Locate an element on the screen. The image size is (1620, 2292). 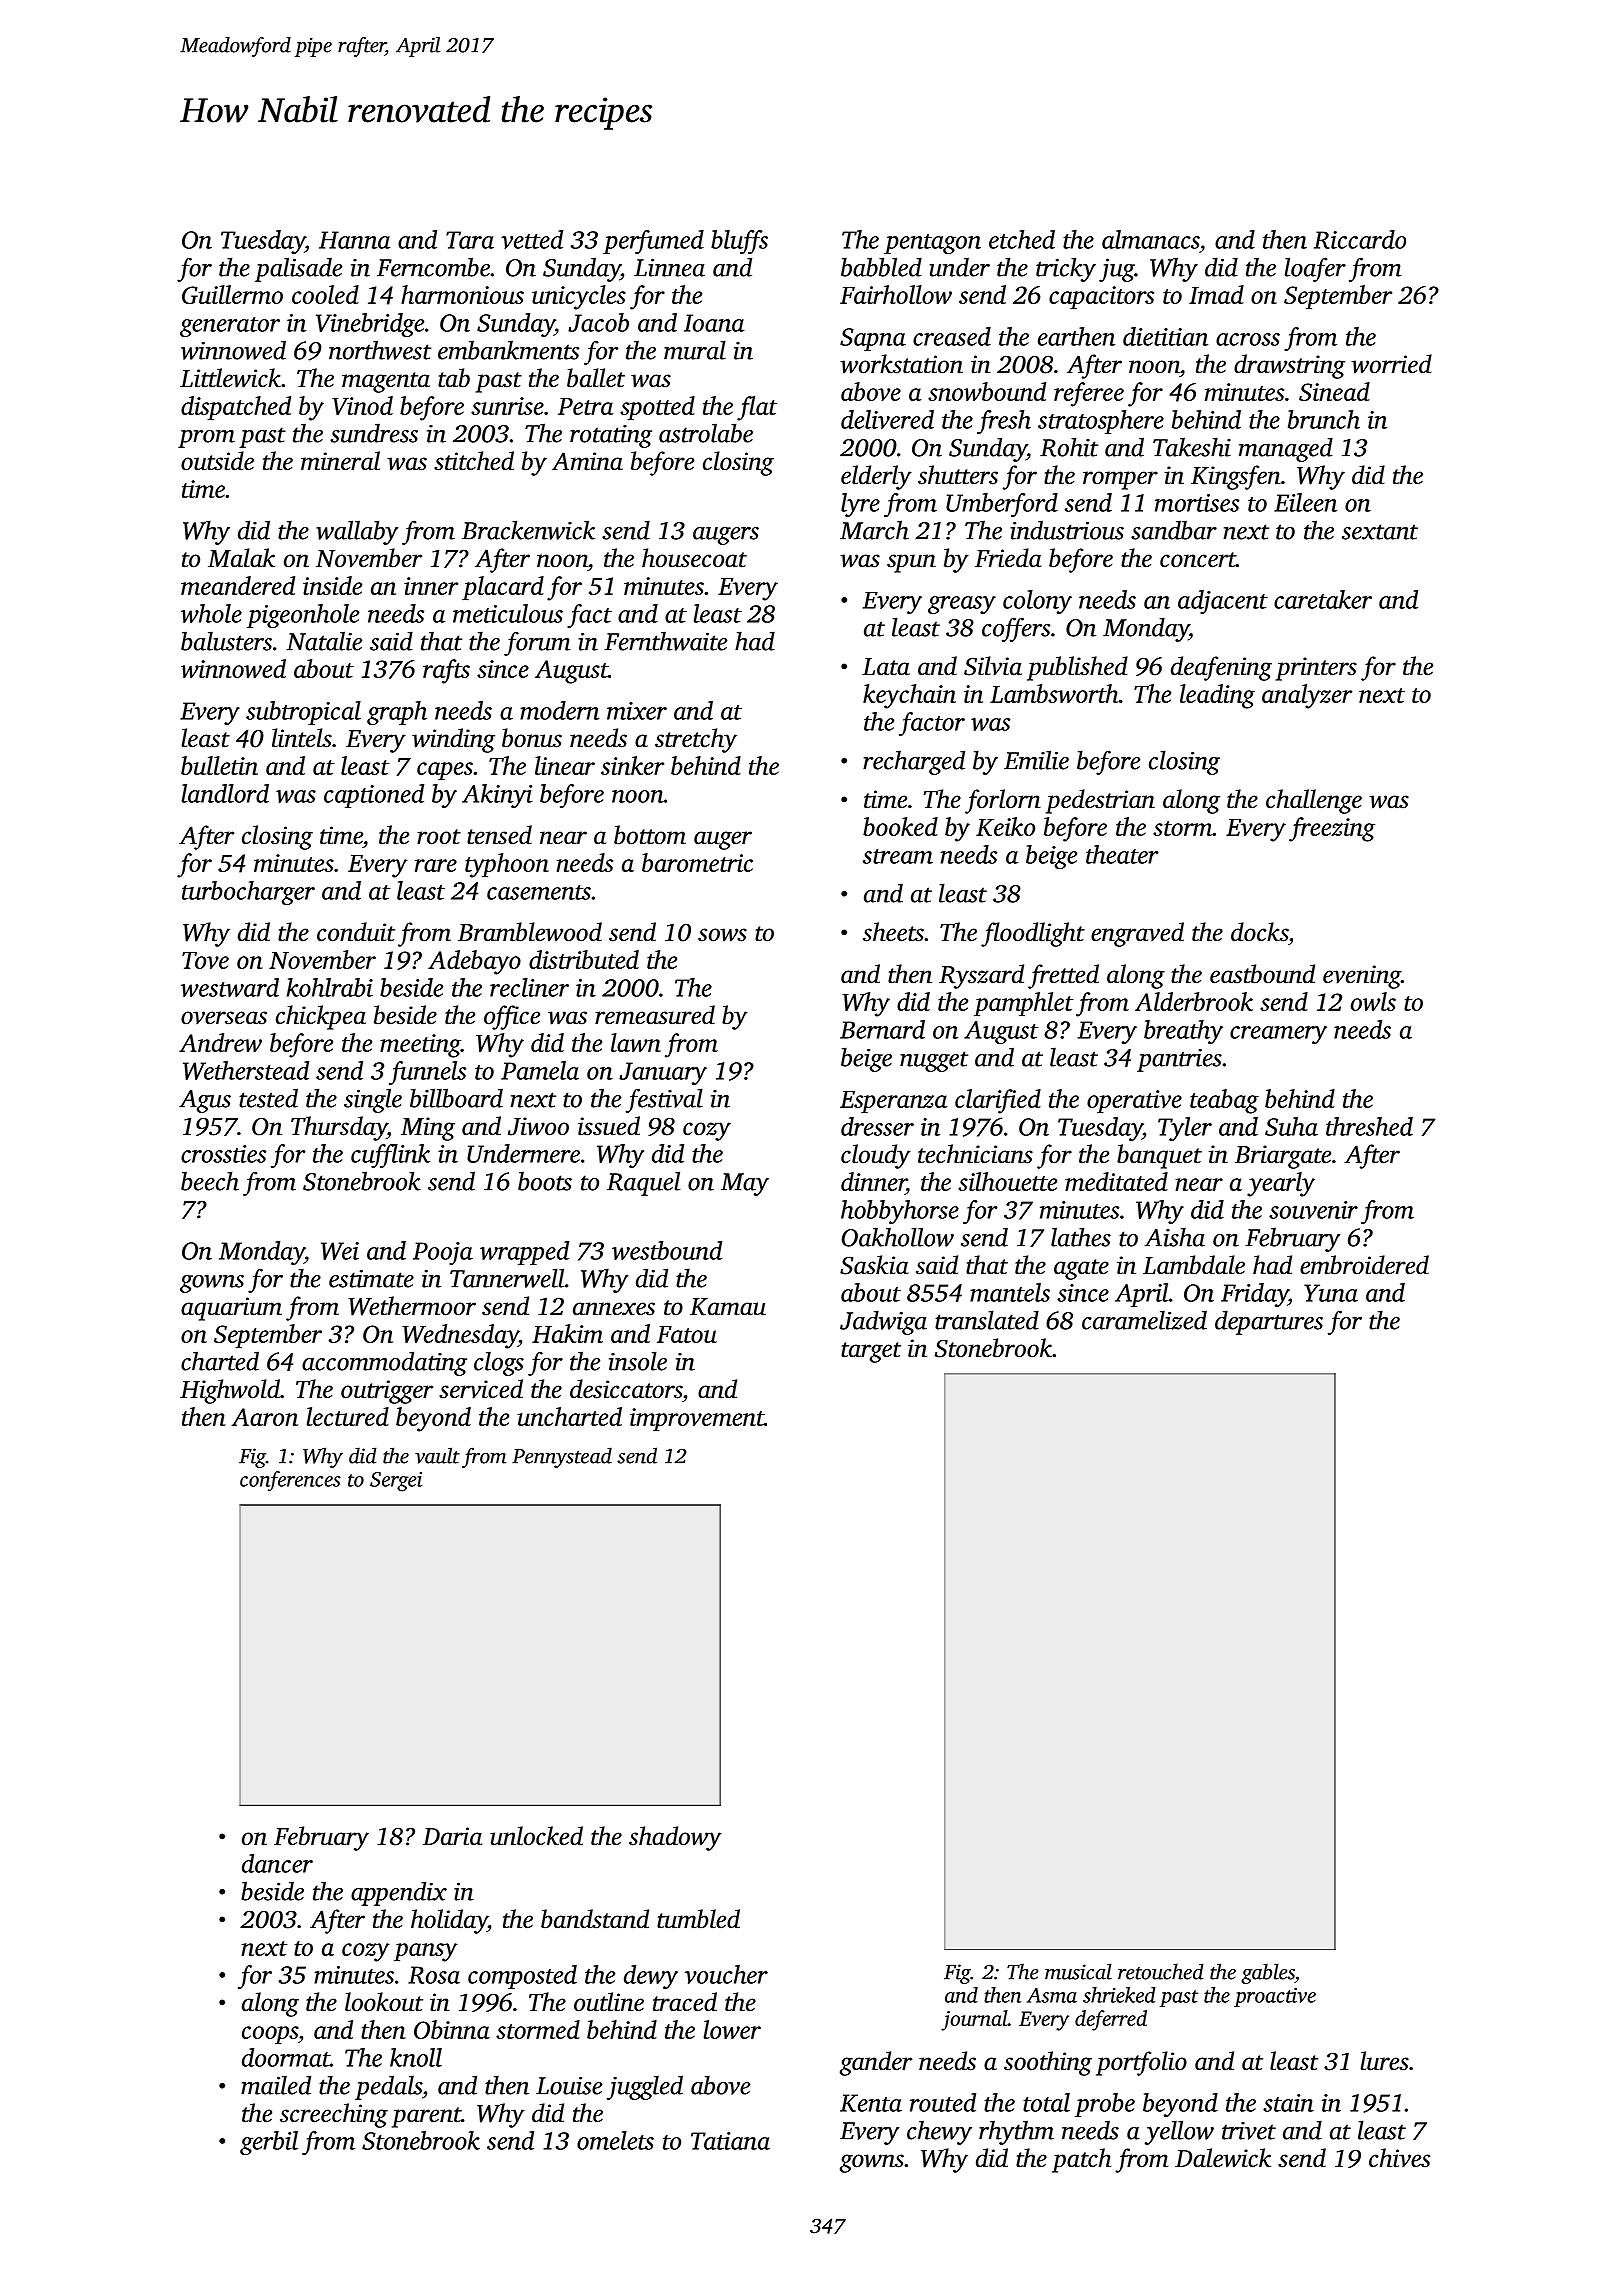
conferences is located at coordinates (290, 1481).
